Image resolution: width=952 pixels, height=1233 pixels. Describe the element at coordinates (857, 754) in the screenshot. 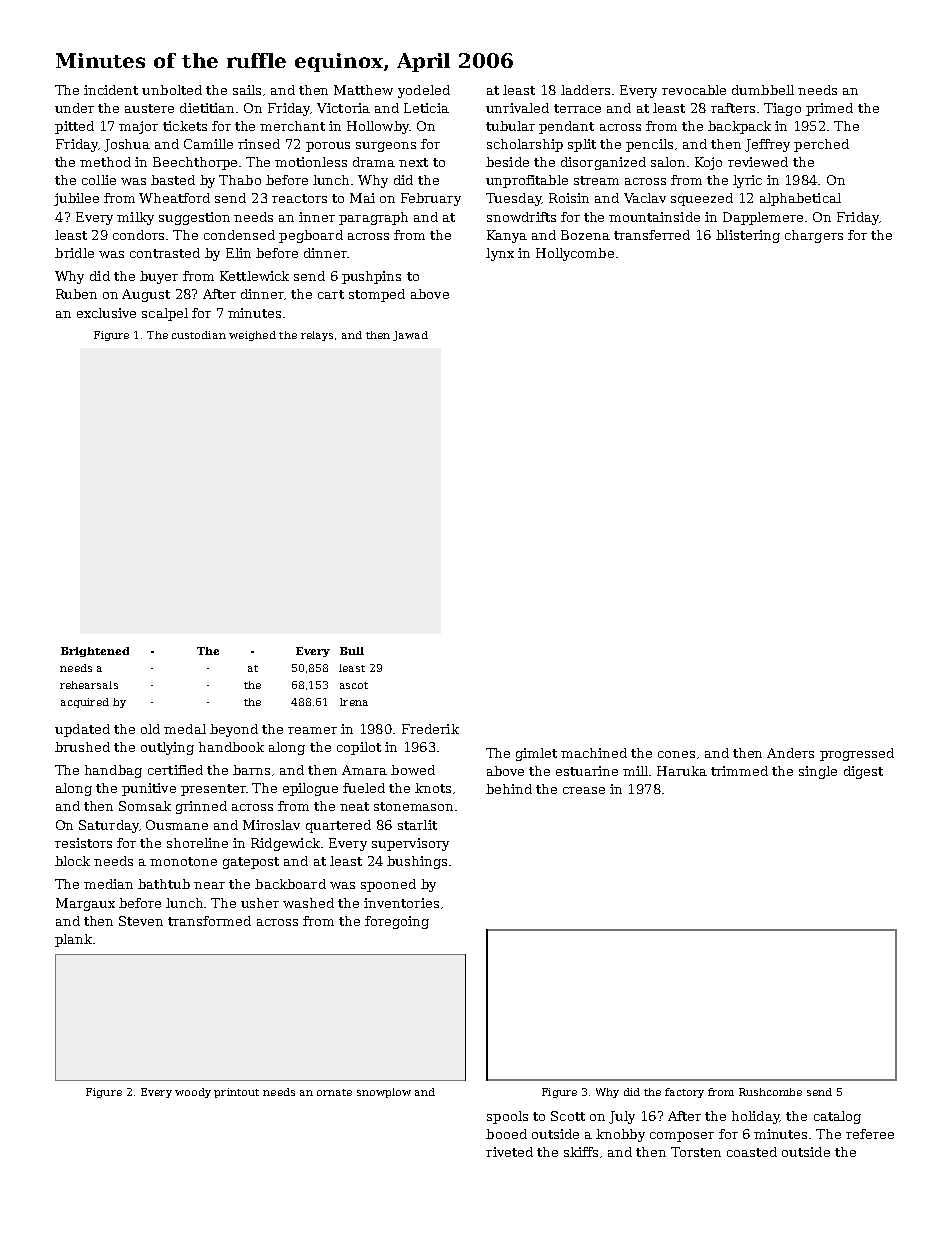

I see `progressed` at that location.
